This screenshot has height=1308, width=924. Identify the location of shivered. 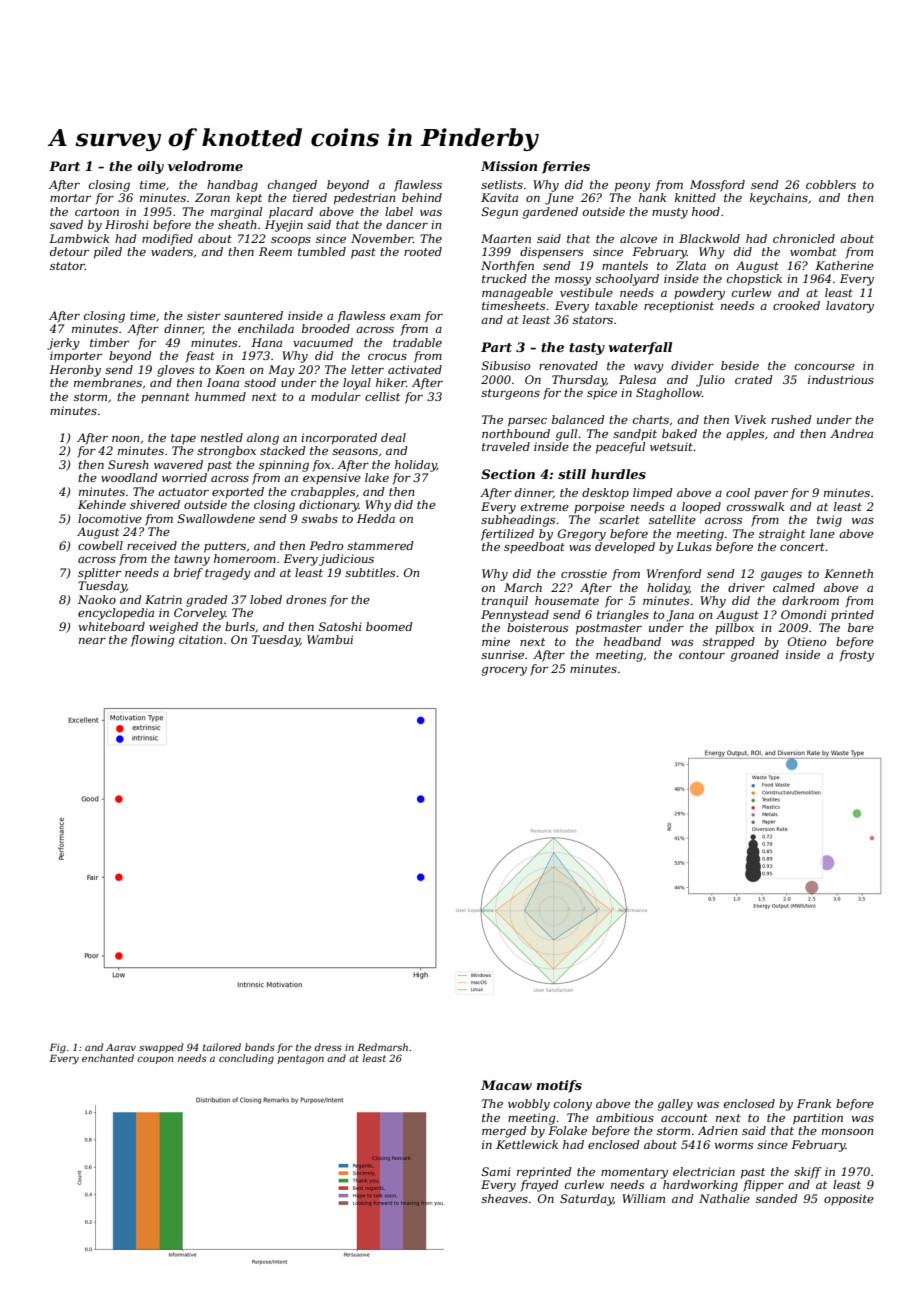
(155, 504).
